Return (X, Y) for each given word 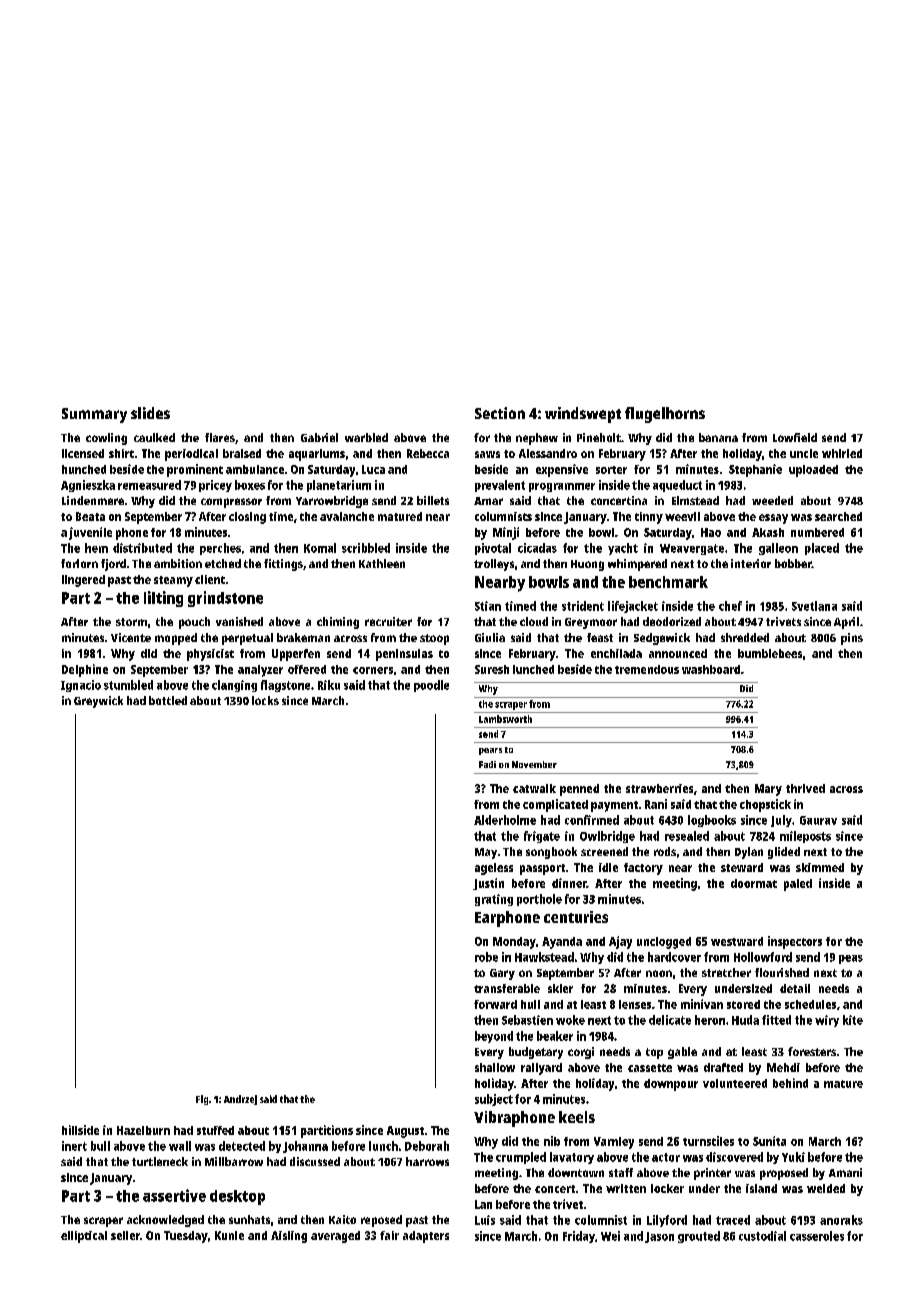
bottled (168, 700)
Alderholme (505, 820)
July (781, 821)
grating (494, 900)
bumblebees (770, 653)
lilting (163, 599)
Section (500, 413)
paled (798, 885)
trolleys (494, 565)
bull (100, 1146)
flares (220, 437)
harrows (427, 1161)
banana (718, 437)
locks (265, 700)
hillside (80, 1130)
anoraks (841, 1220)
